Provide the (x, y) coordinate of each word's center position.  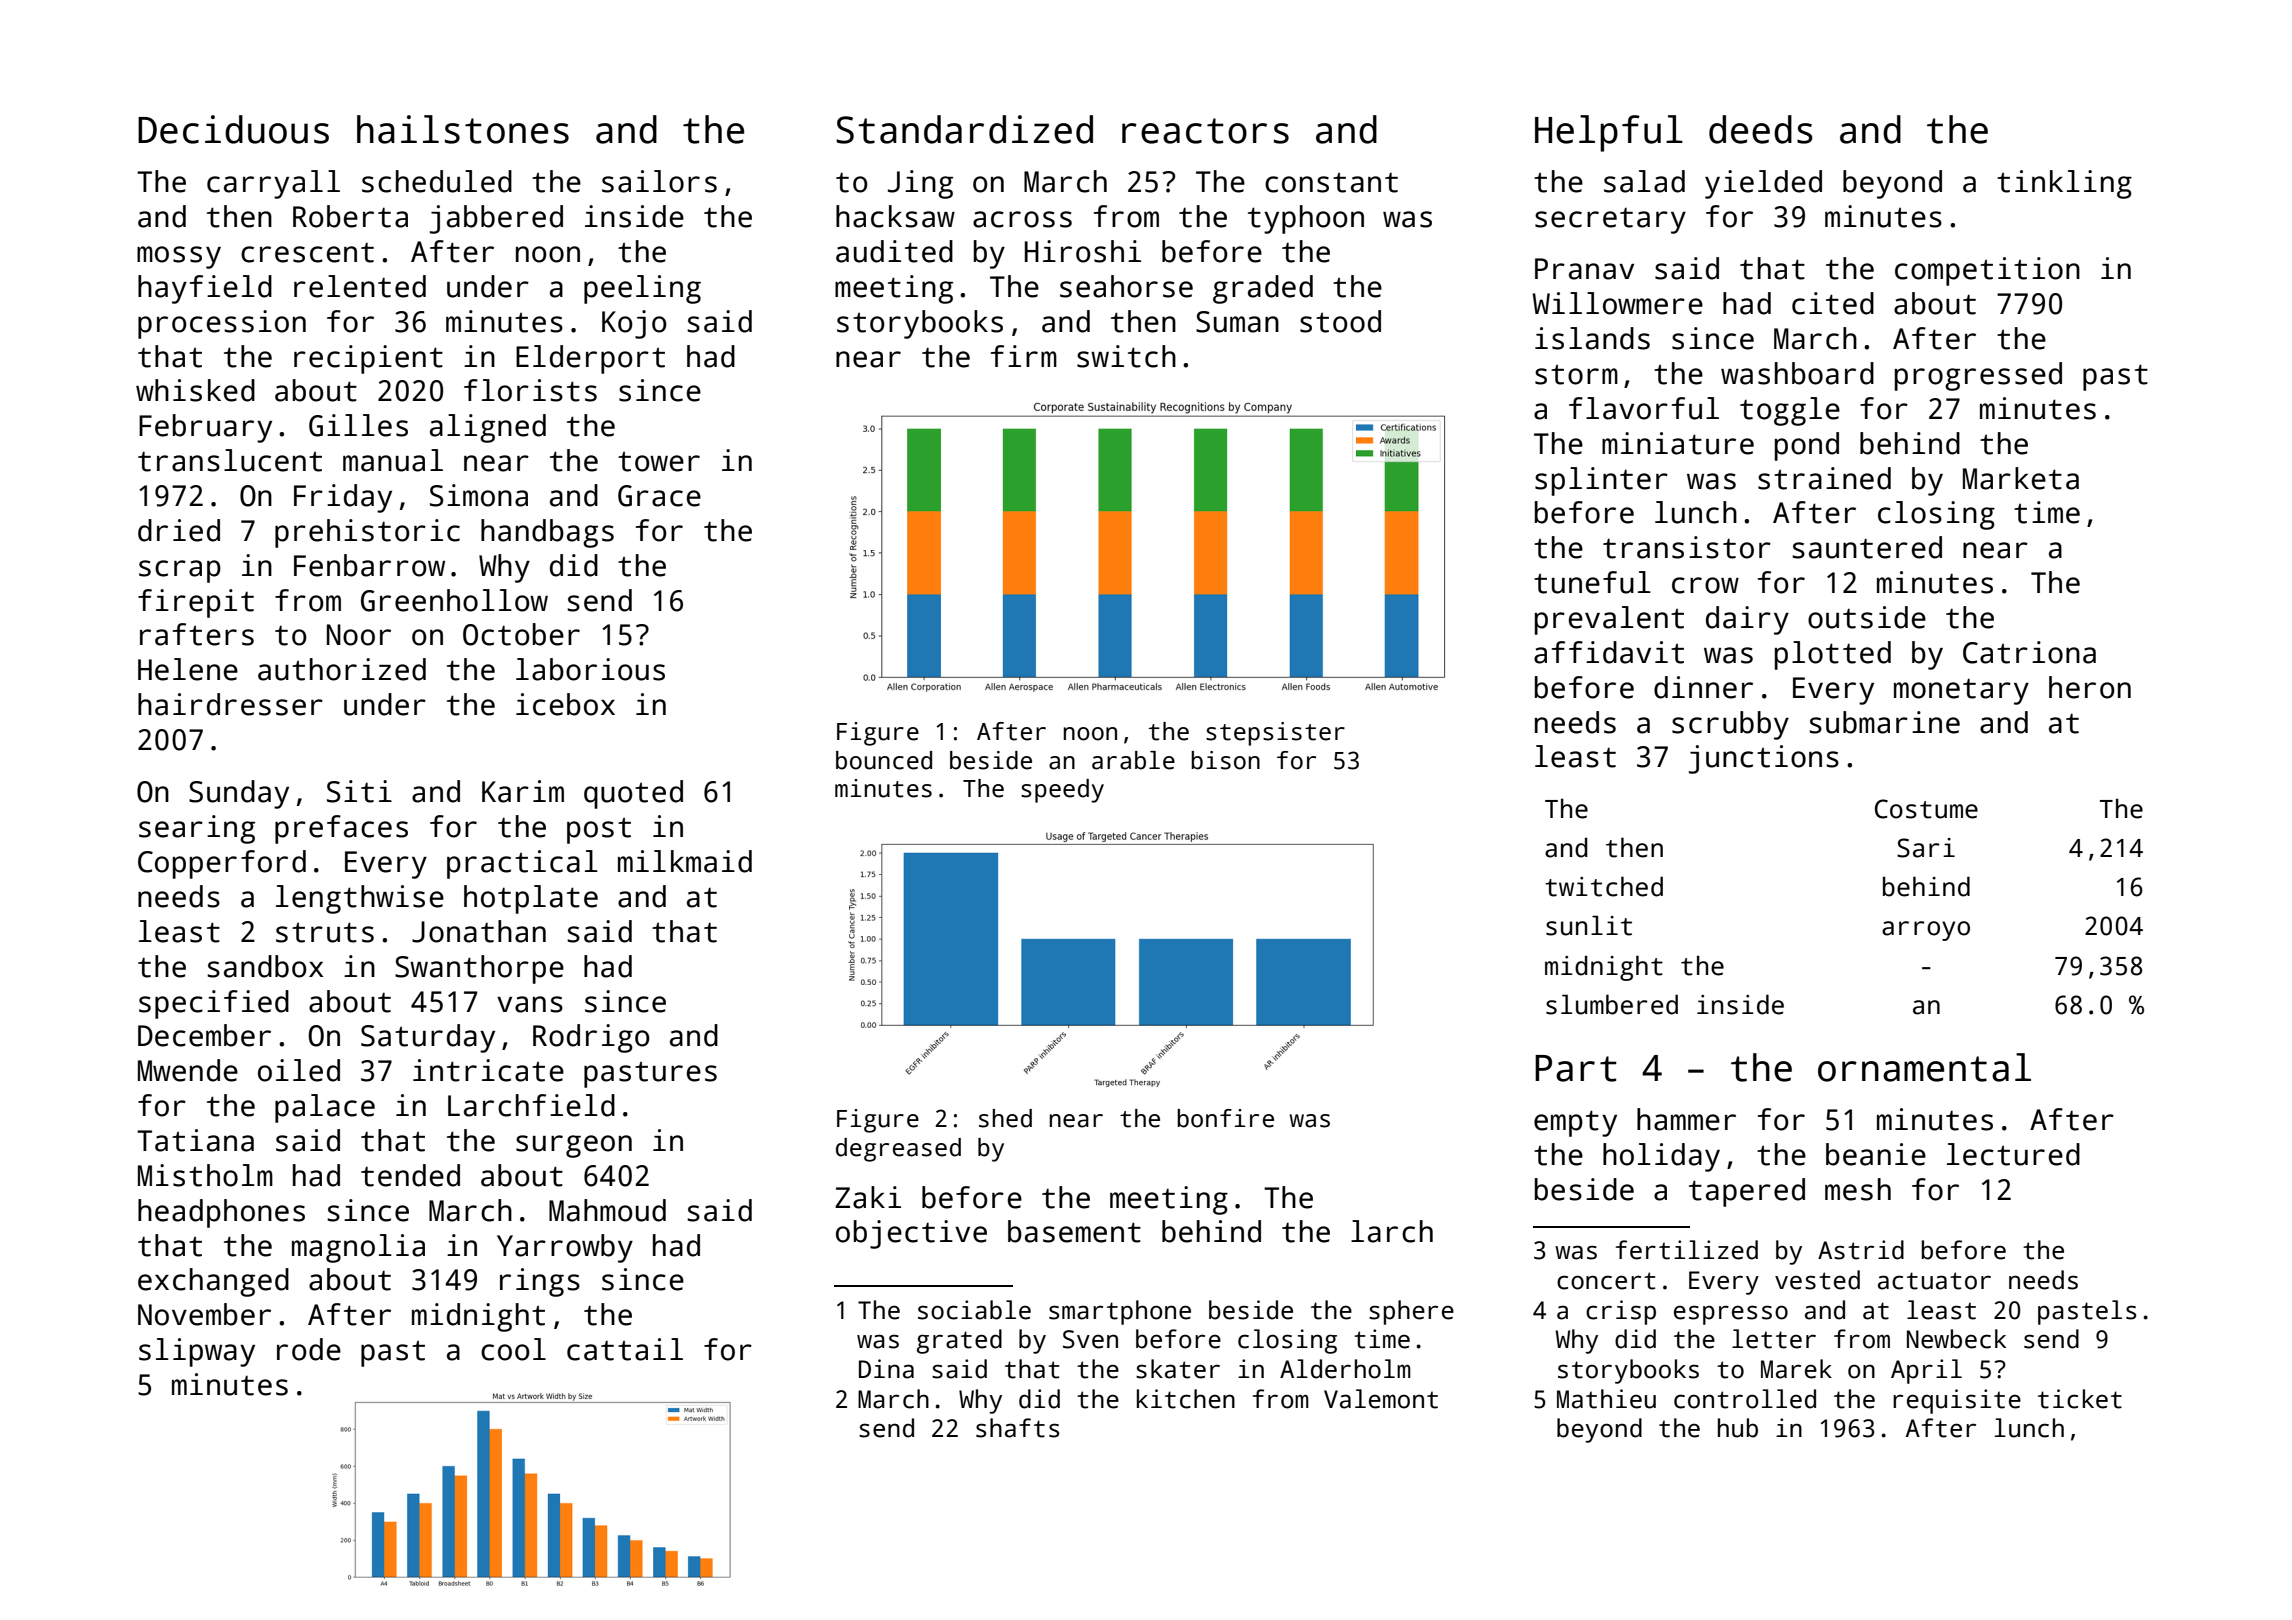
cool (513, 1349)
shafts (1018, 1428)
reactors (1205, 131)
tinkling (2064, 184)
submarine (1884, 722)
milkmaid (685, 861)
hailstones (463, 129)
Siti (359, 791)
